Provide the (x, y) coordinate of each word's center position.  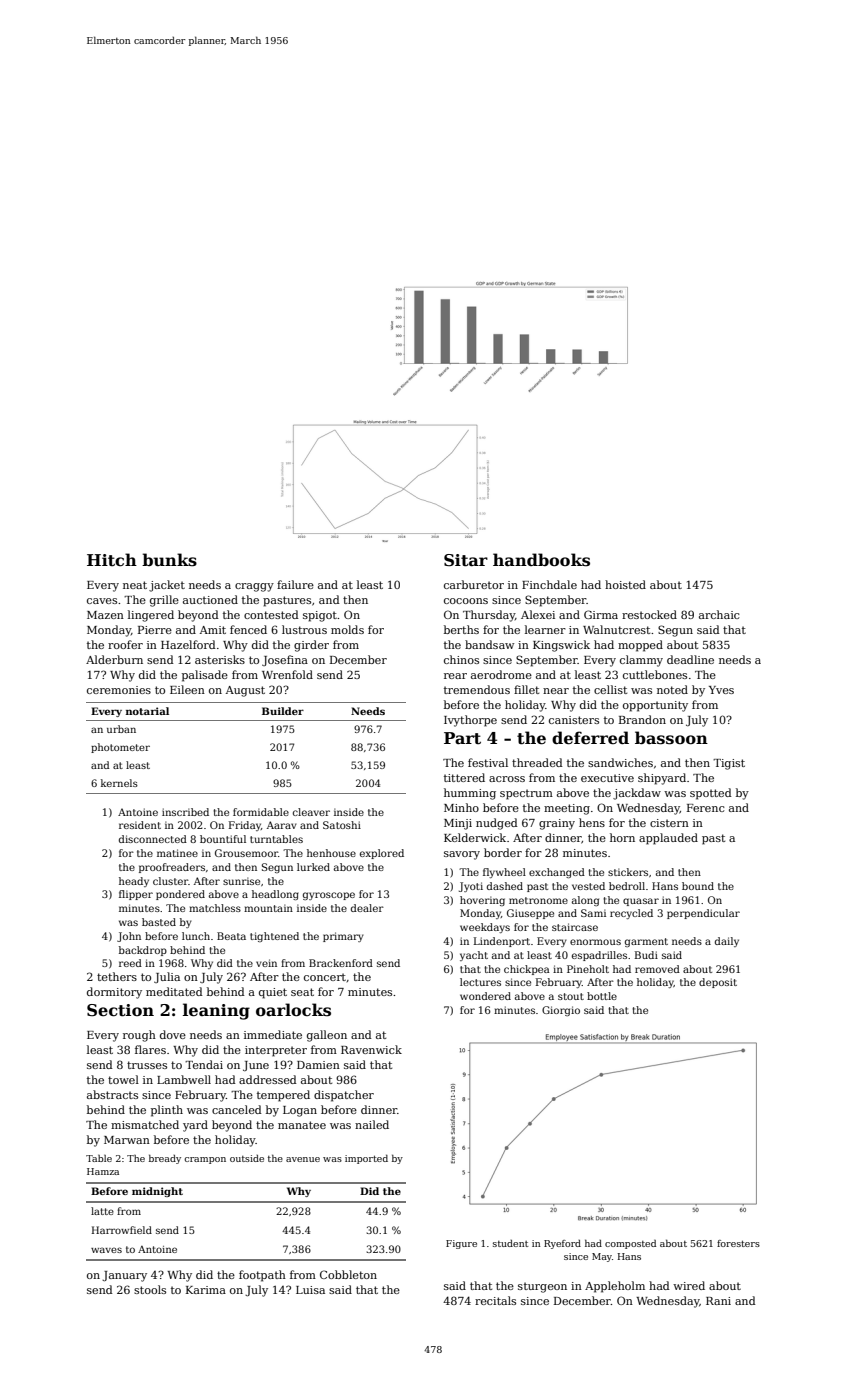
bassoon (671, 738)
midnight (157, 1192)
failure (295, 584)
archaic (719, 614)
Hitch (112, 560)
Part (462, 738)
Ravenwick (371, 1049)
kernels (119, 783)
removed (657, 969)
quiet (273, 993)
